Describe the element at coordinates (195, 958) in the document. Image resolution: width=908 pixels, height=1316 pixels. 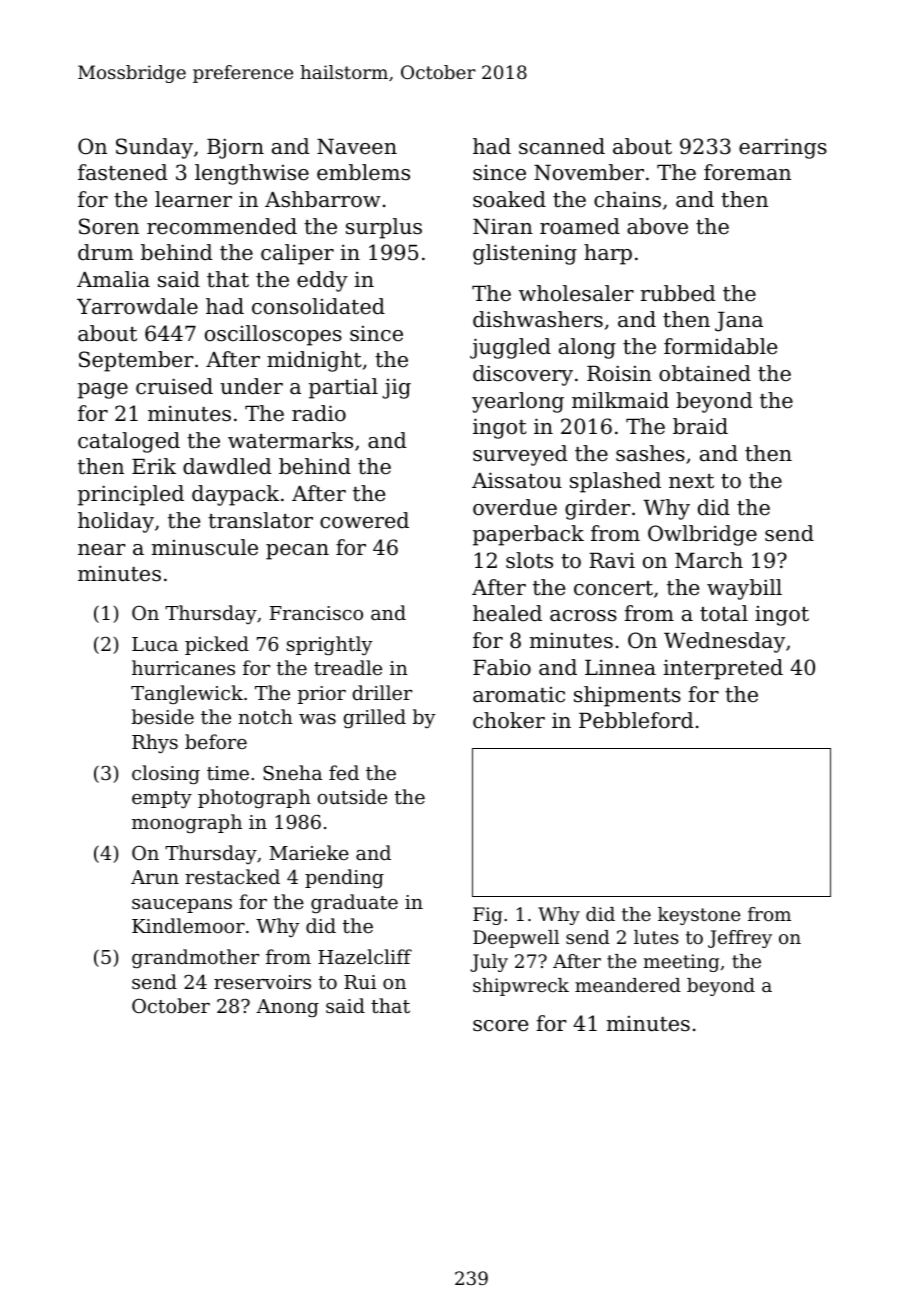
I see `grandmother` at that location.
